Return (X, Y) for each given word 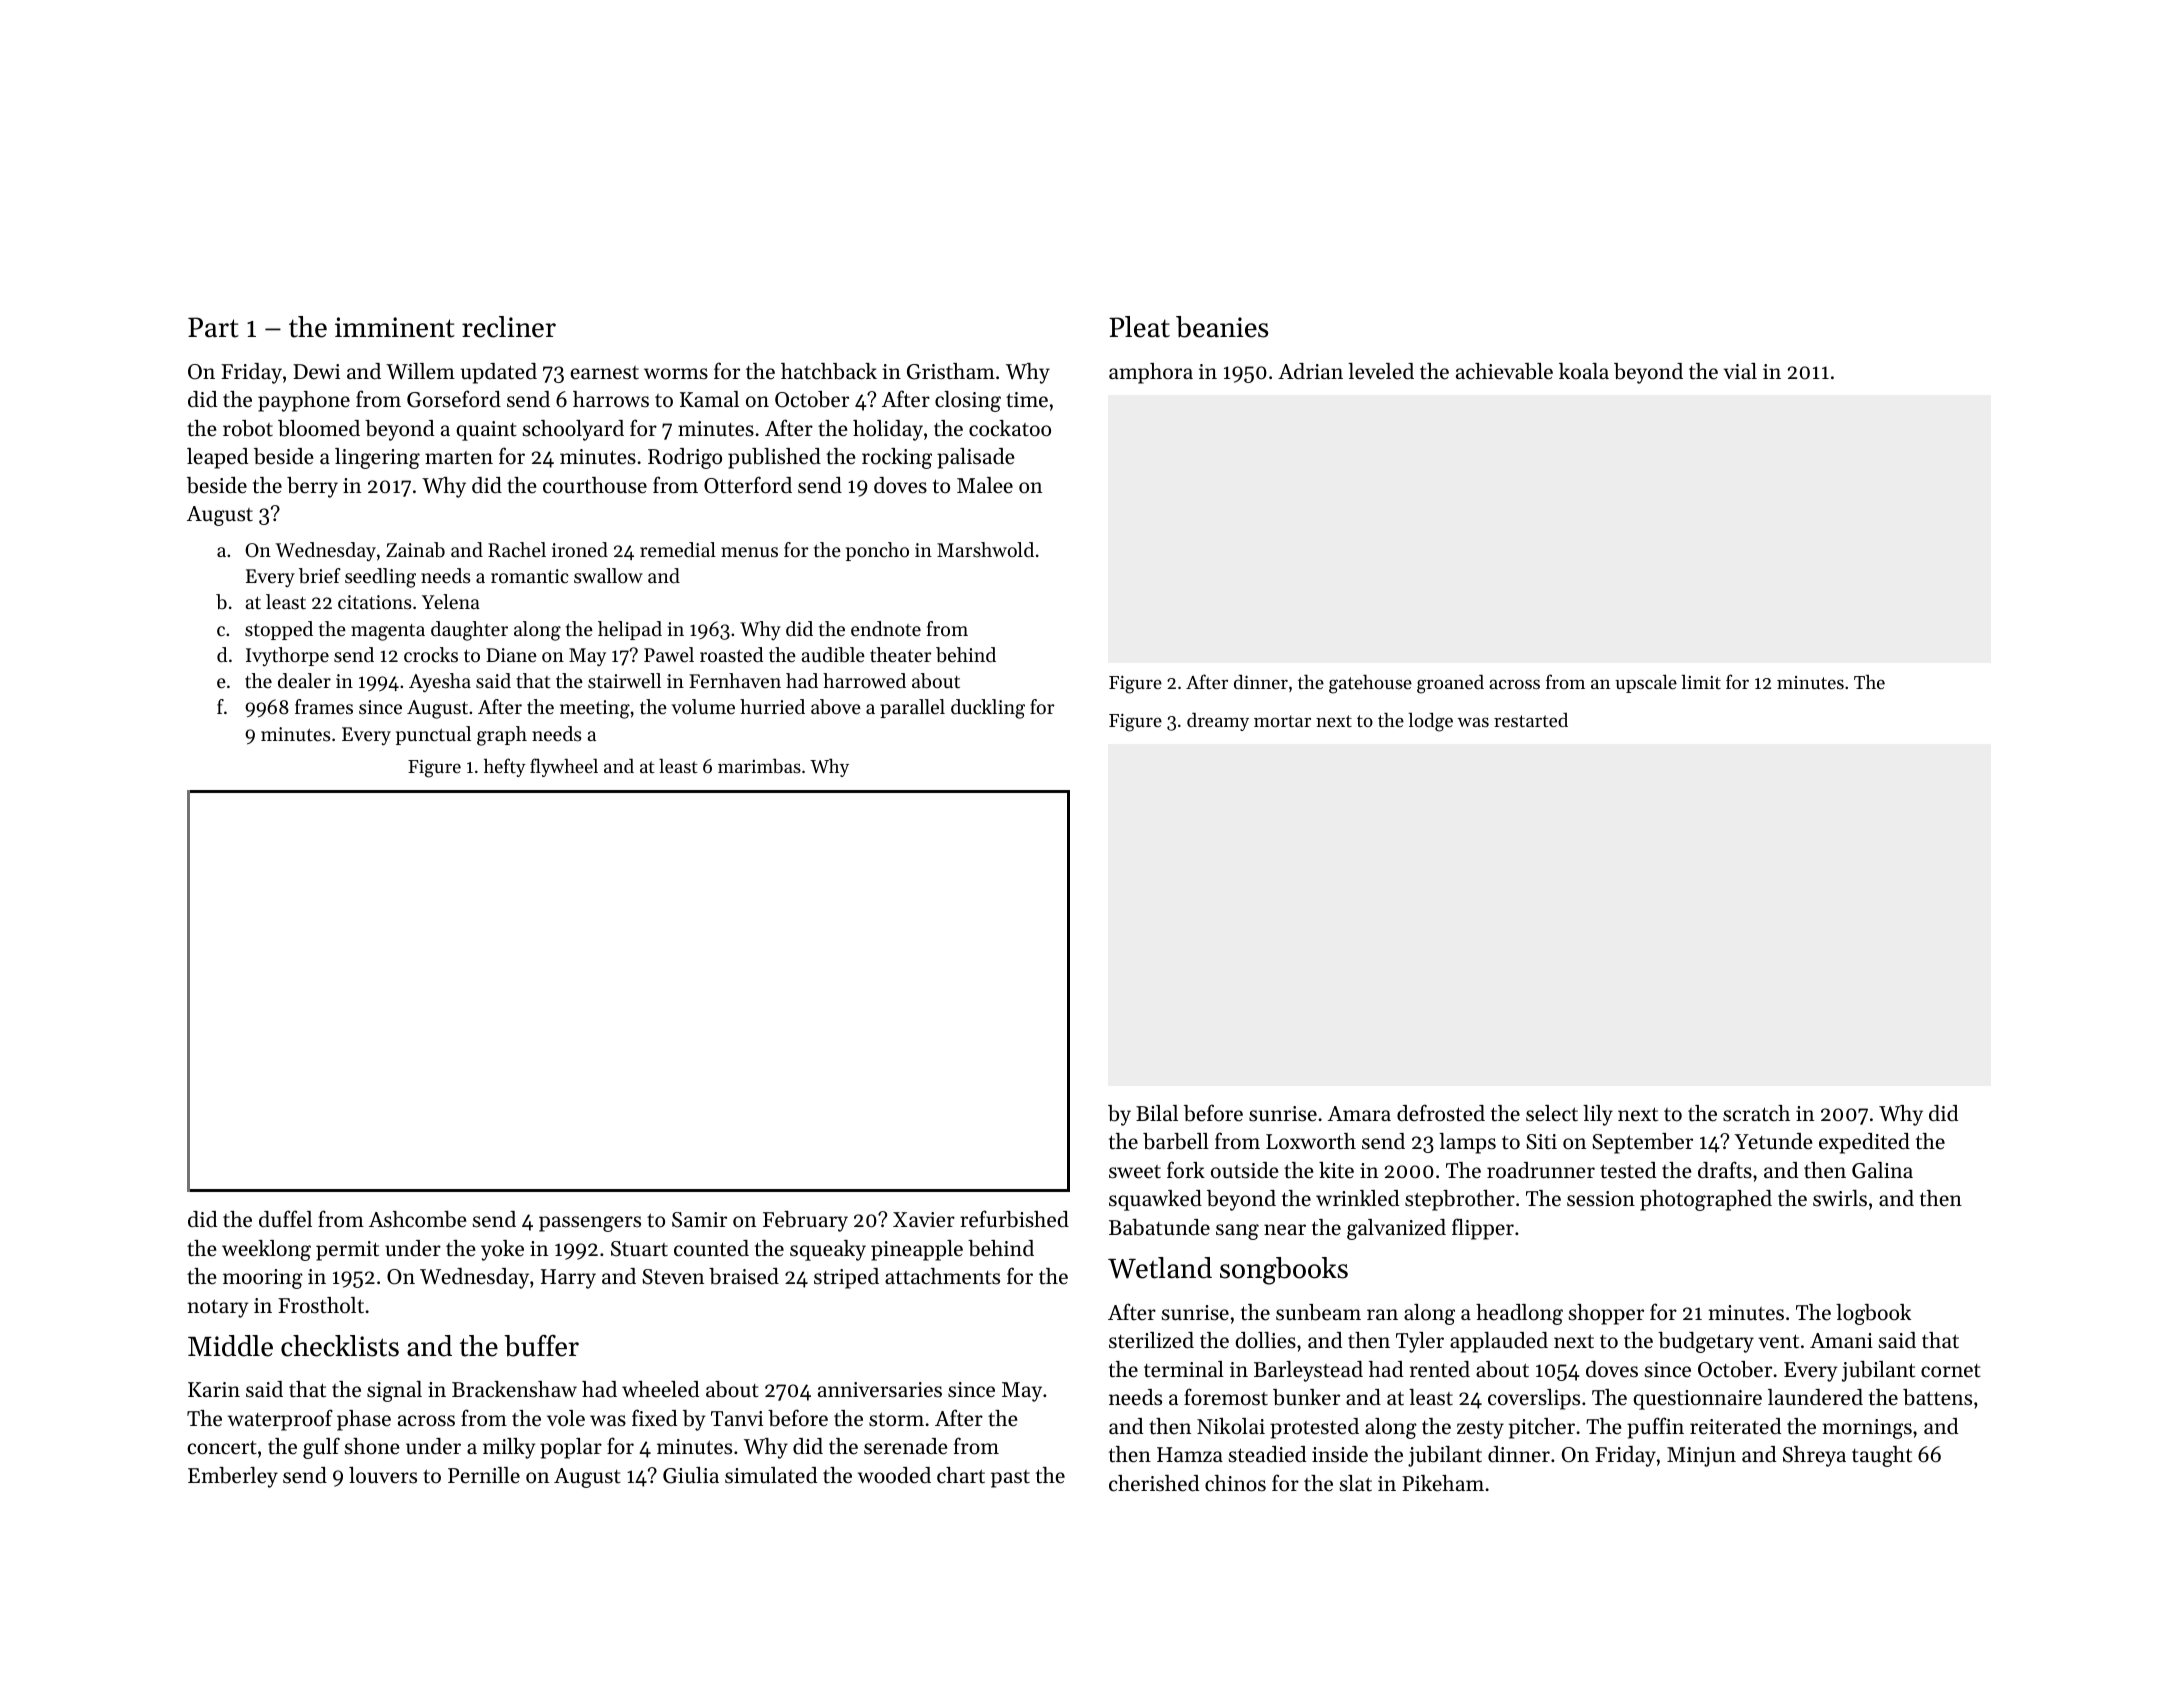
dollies (1265, 1340)
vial (1740, 371)
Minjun (1701, 1457)
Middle (230, 1346)
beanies (1222, 327)
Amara (1359, 1113)
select (1552, 1113)
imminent (395, 327)
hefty (505, 767)
